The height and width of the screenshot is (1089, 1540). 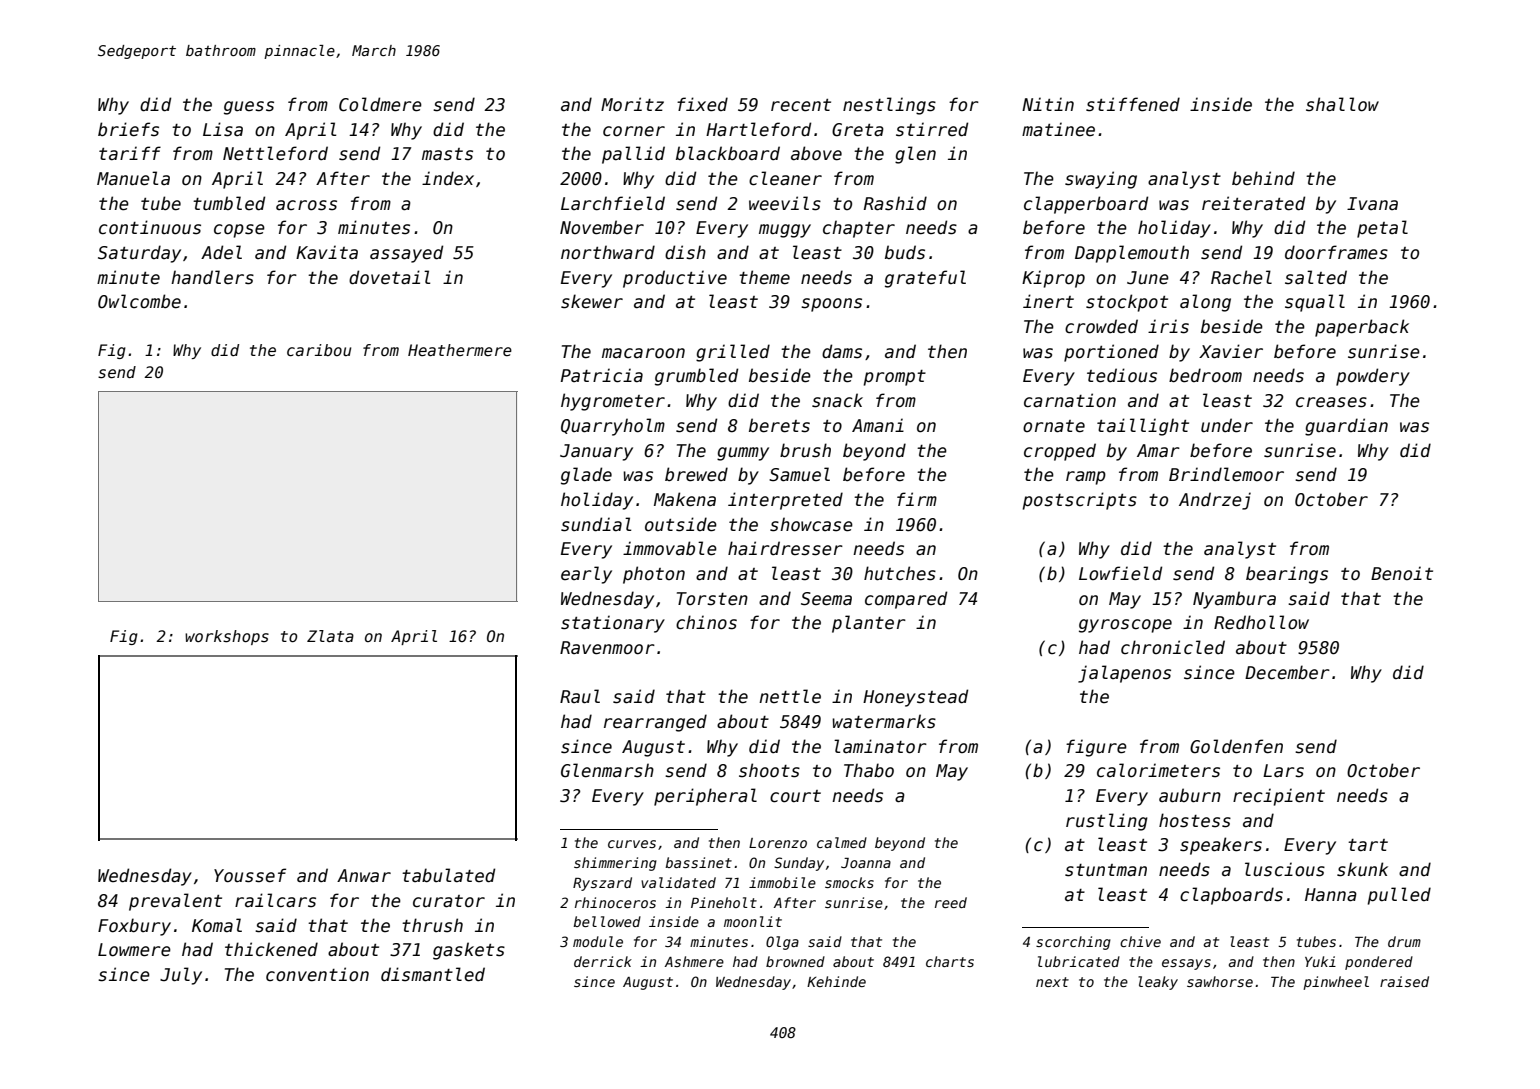 I want to click on grateful, so click(x=925, y=279).
